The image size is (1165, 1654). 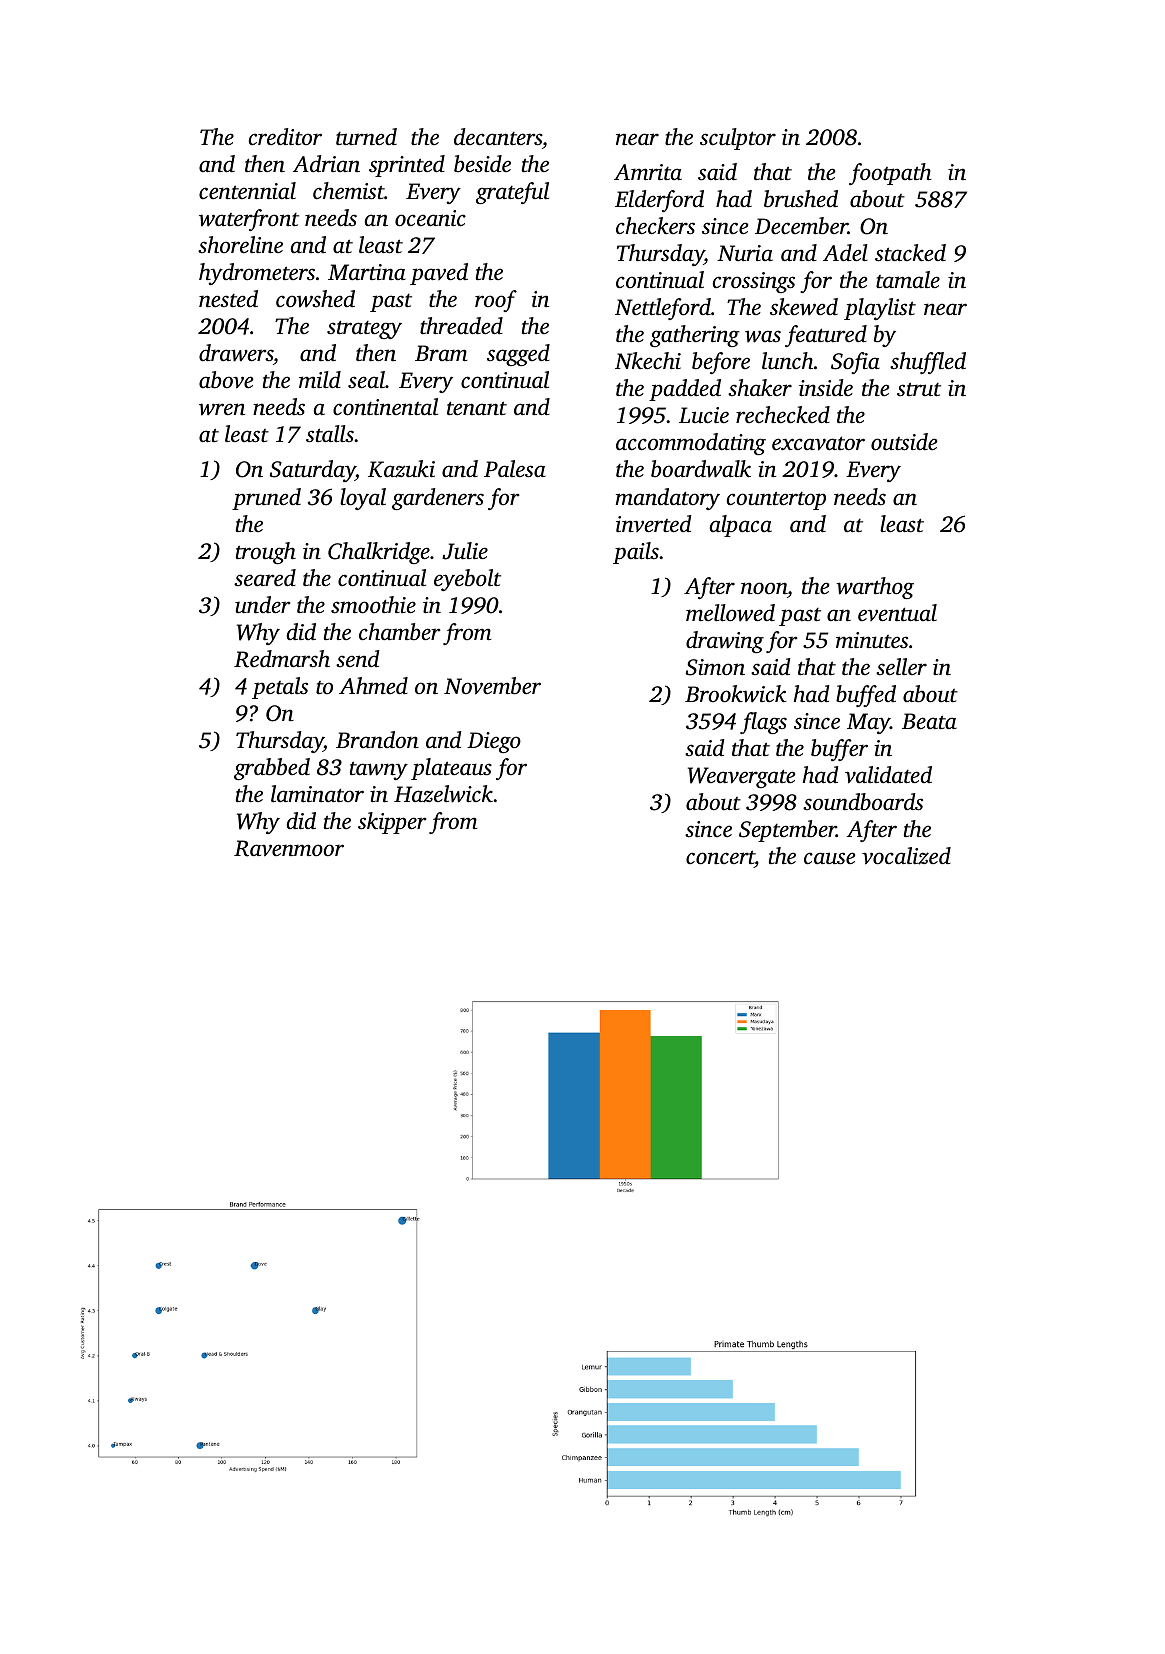 I want to click on wren, so click(x=222, y=409).
